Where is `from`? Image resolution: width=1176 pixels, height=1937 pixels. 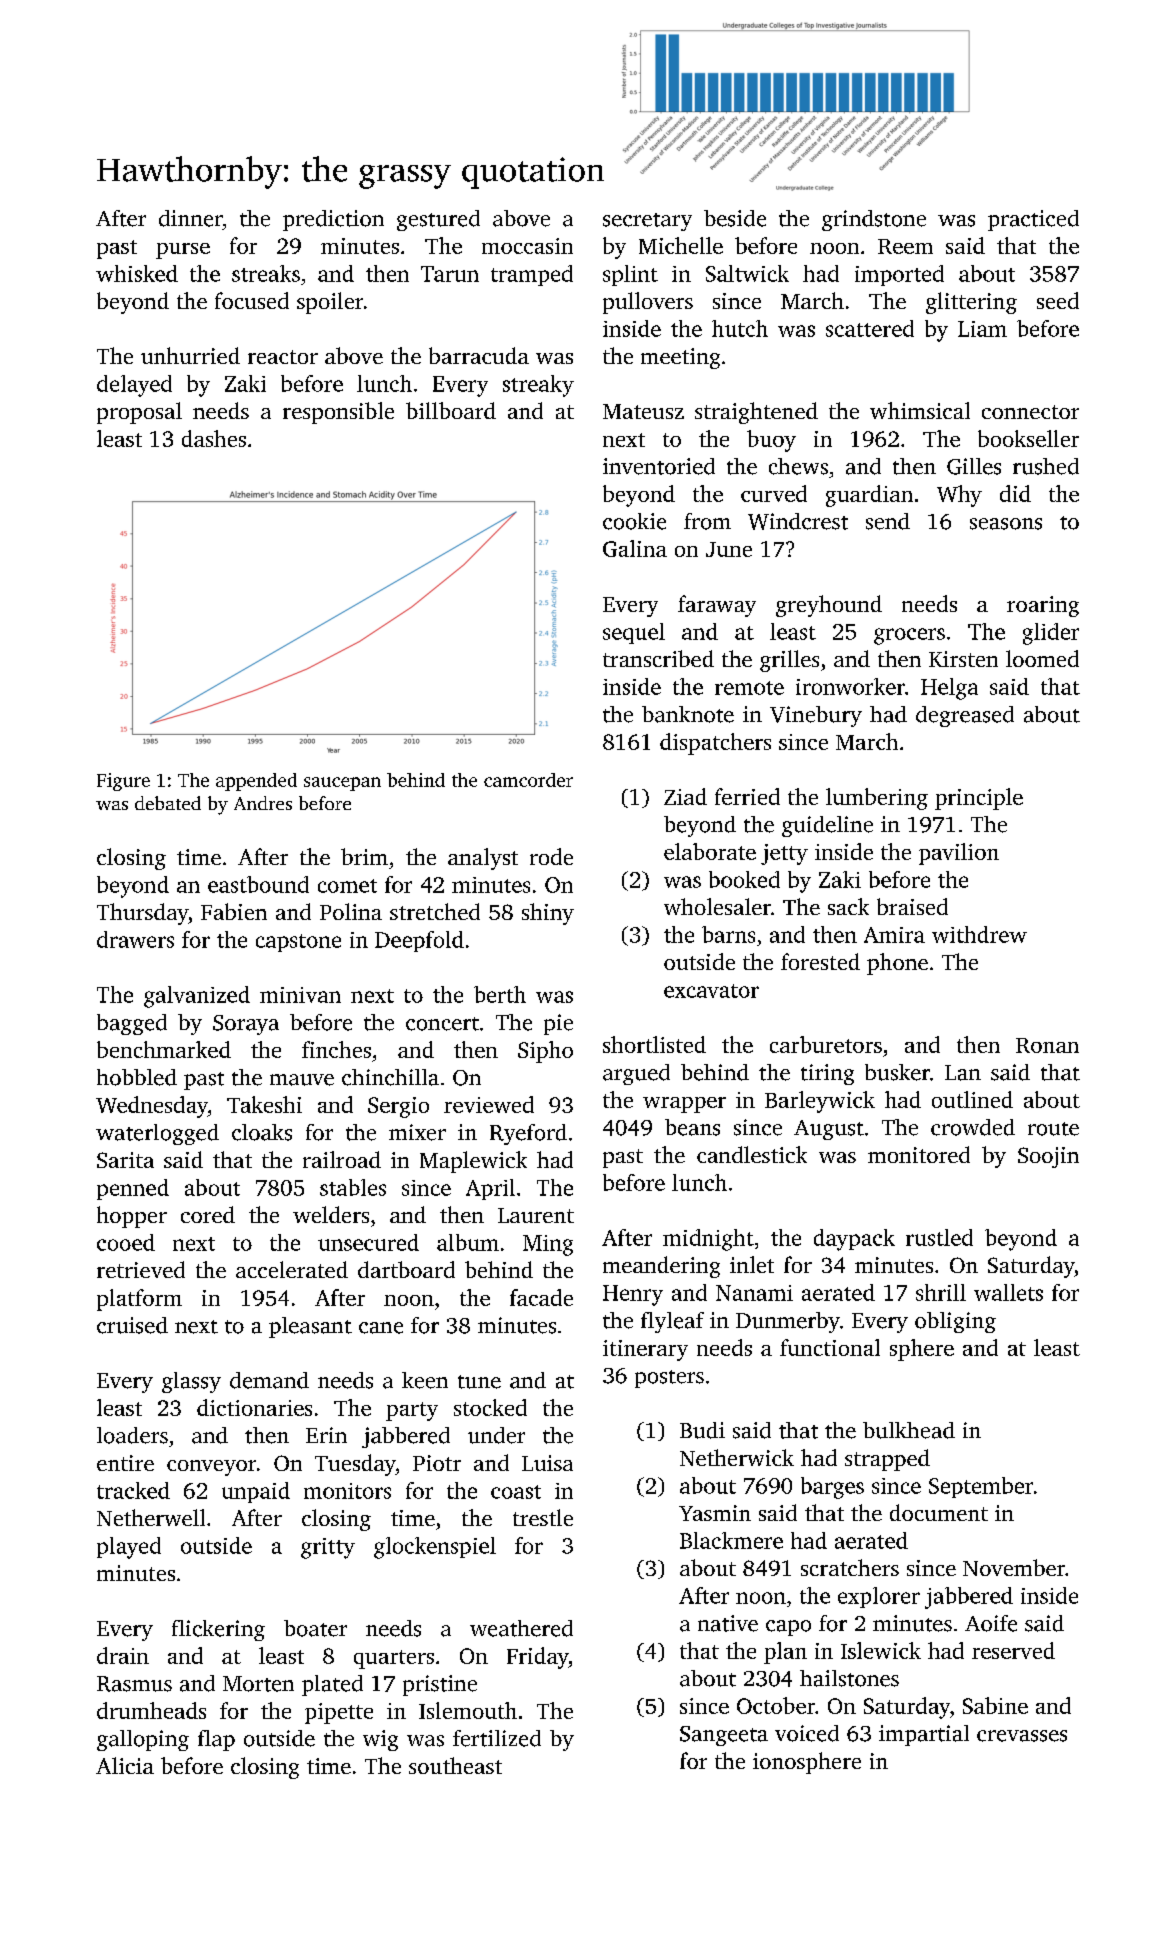 from is located at coordinates (707, 521).
